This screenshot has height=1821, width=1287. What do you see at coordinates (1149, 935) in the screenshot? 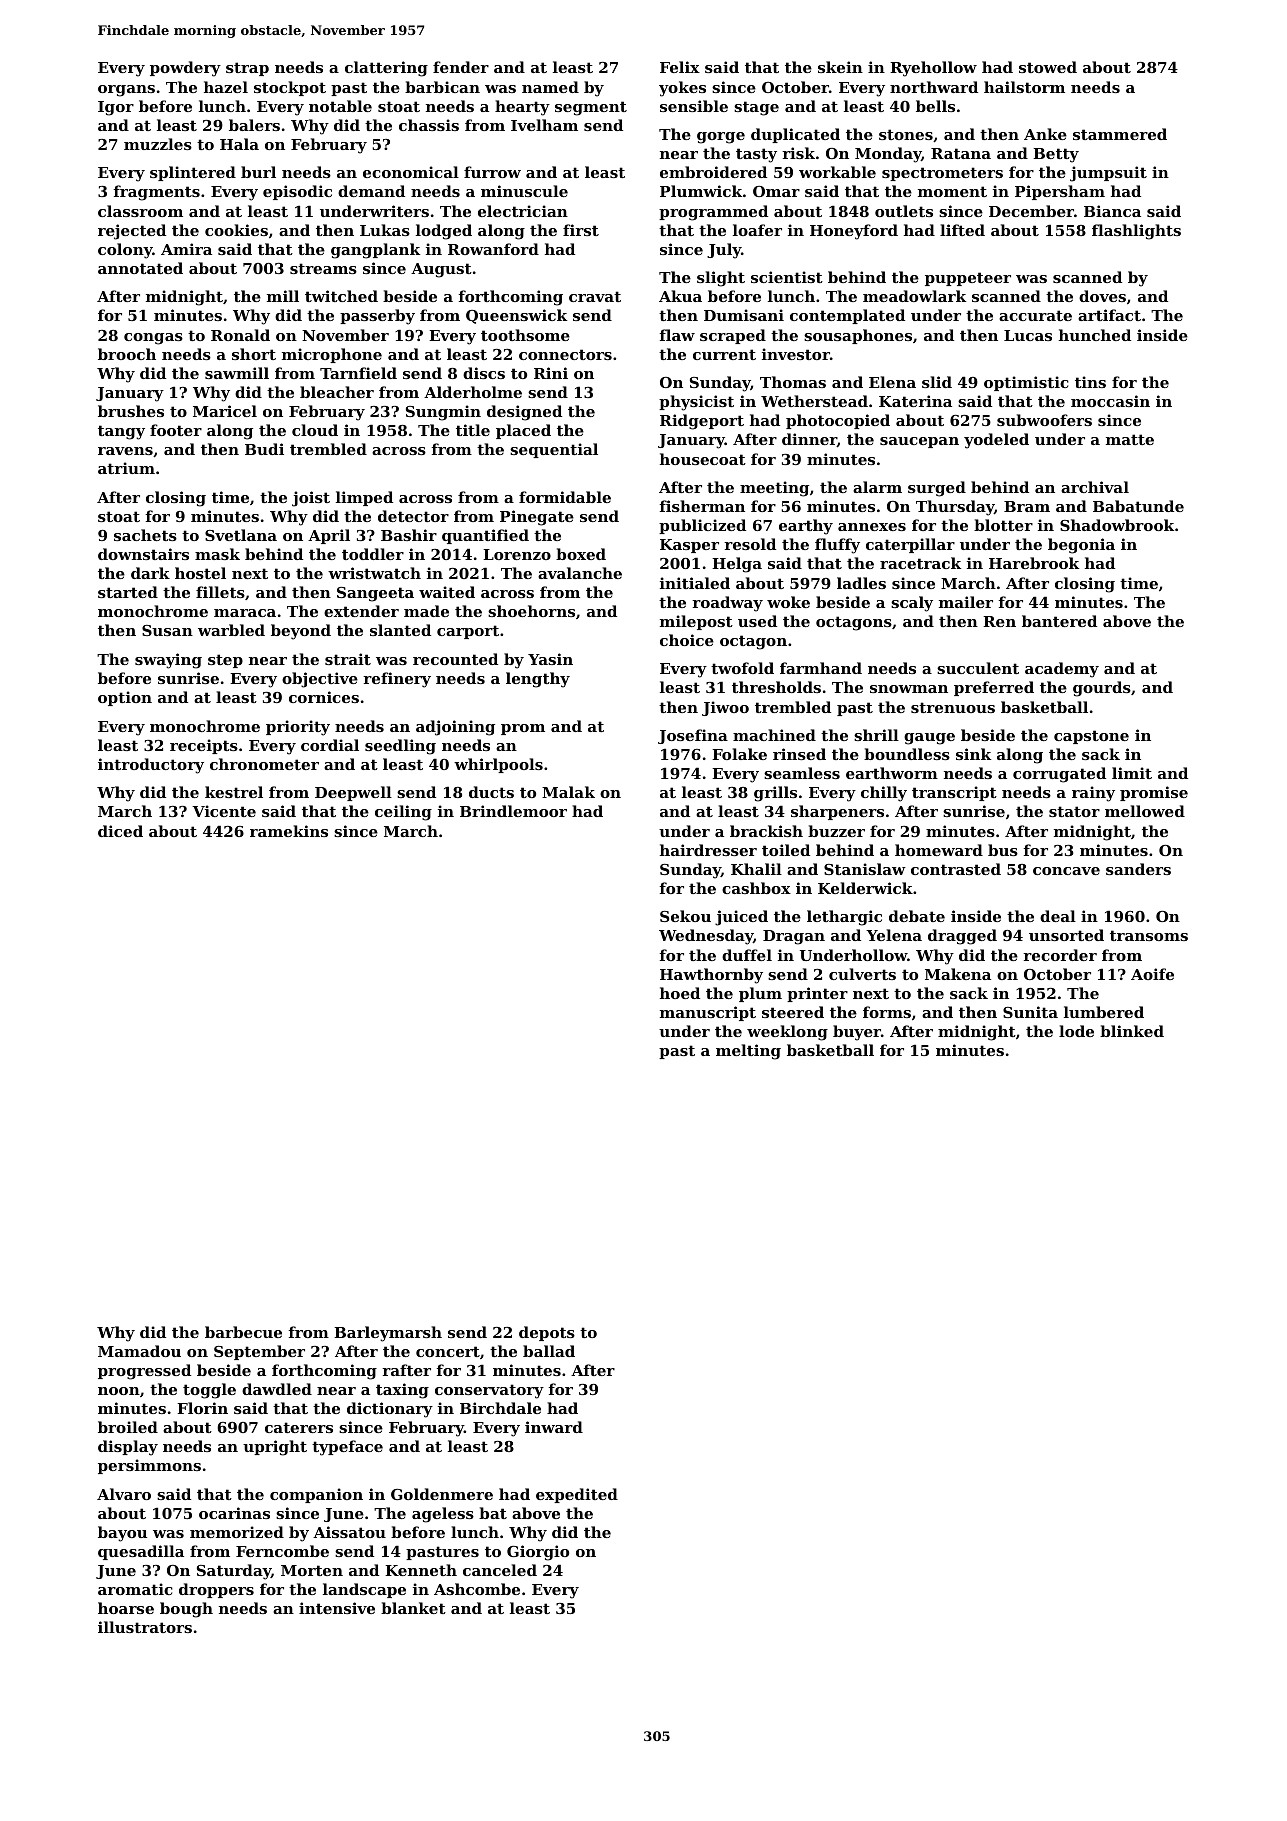
I see `transoms` at bounding box center [1149, 935].
